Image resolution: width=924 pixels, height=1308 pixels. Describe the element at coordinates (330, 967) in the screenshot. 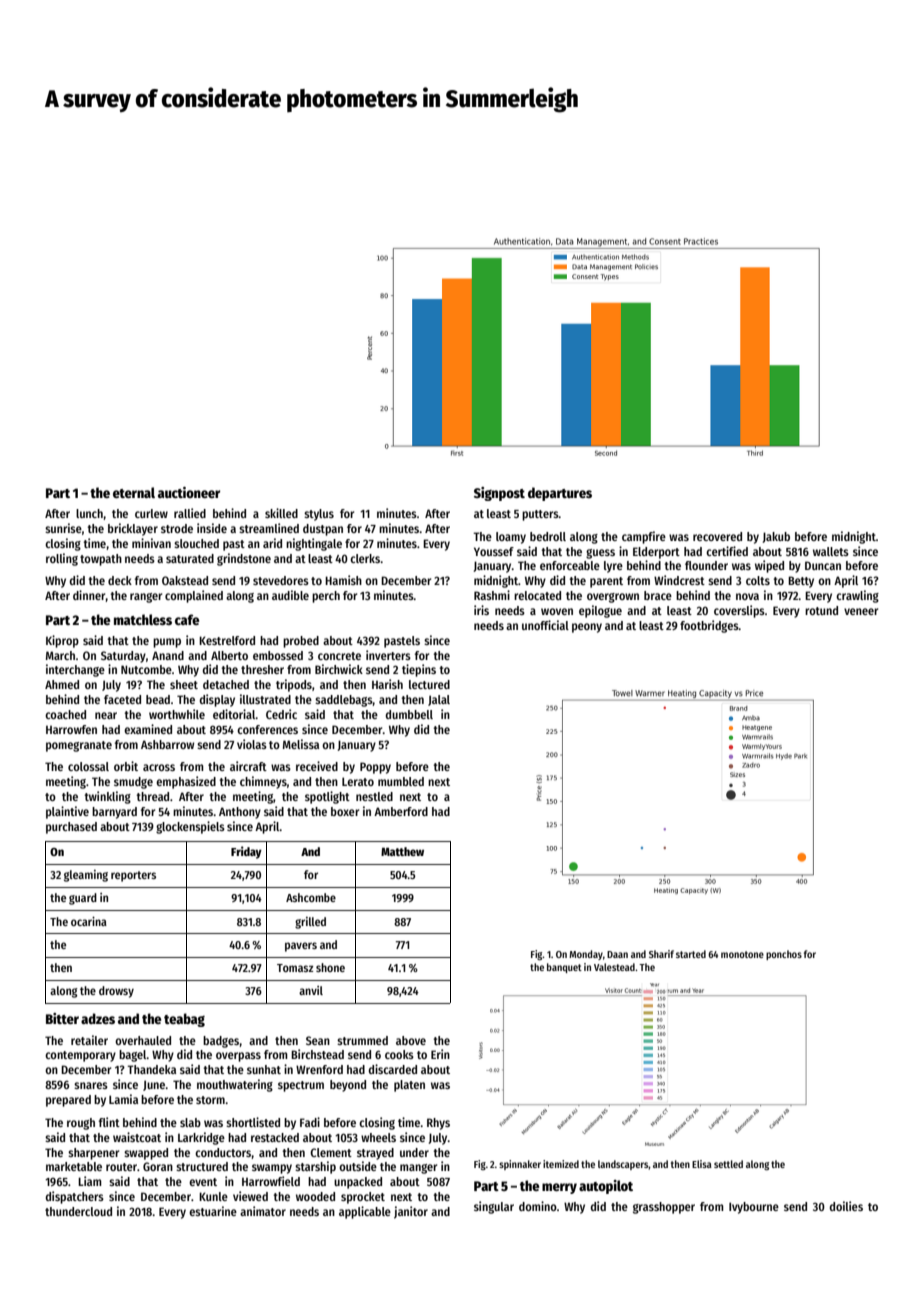

I see `shone` at that location.
